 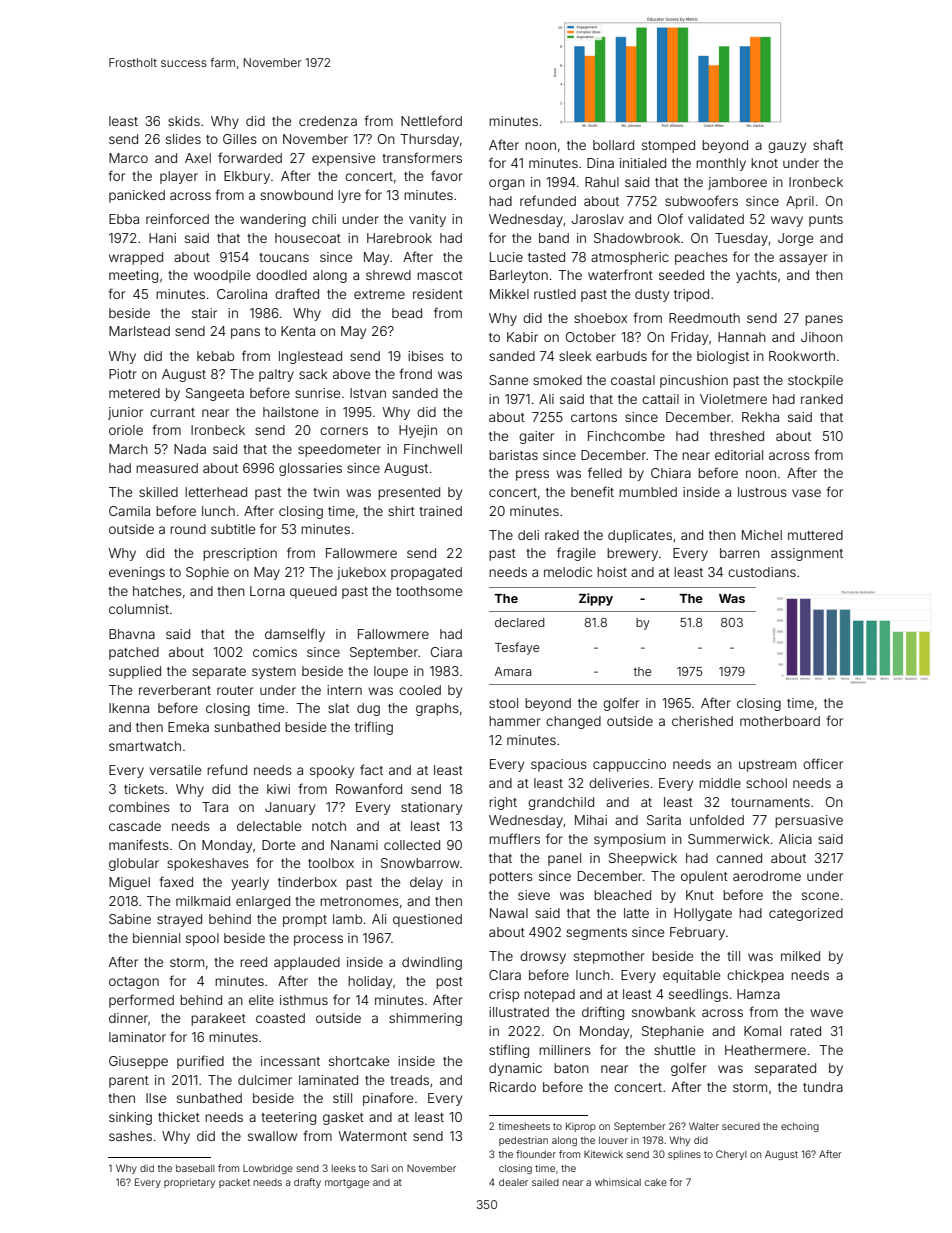 I want to click on lustrous, so click(x=762, y=492).
